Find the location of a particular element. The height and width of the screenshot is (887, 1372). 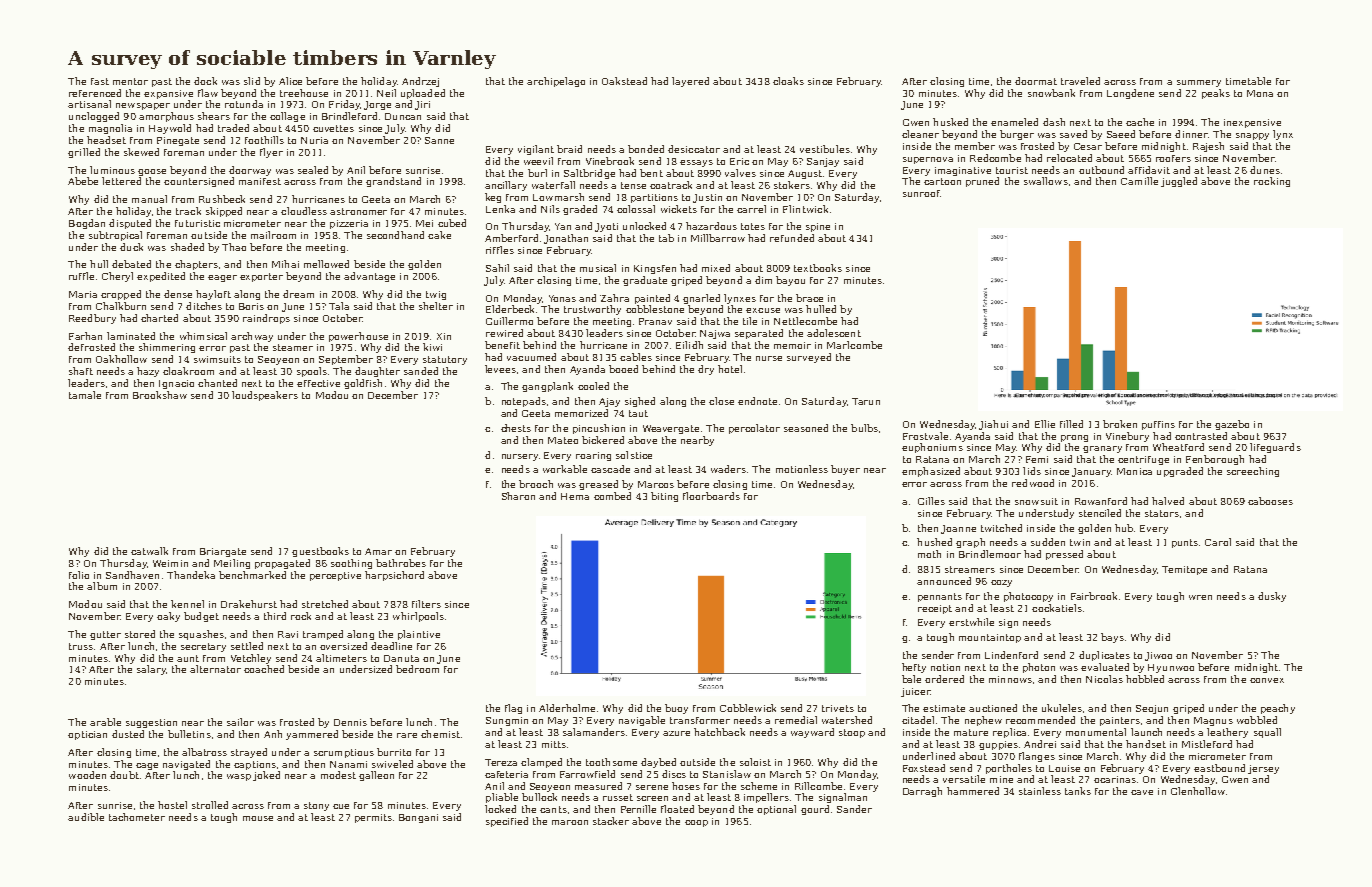

tanks is located at coordinates (1078, 791).
